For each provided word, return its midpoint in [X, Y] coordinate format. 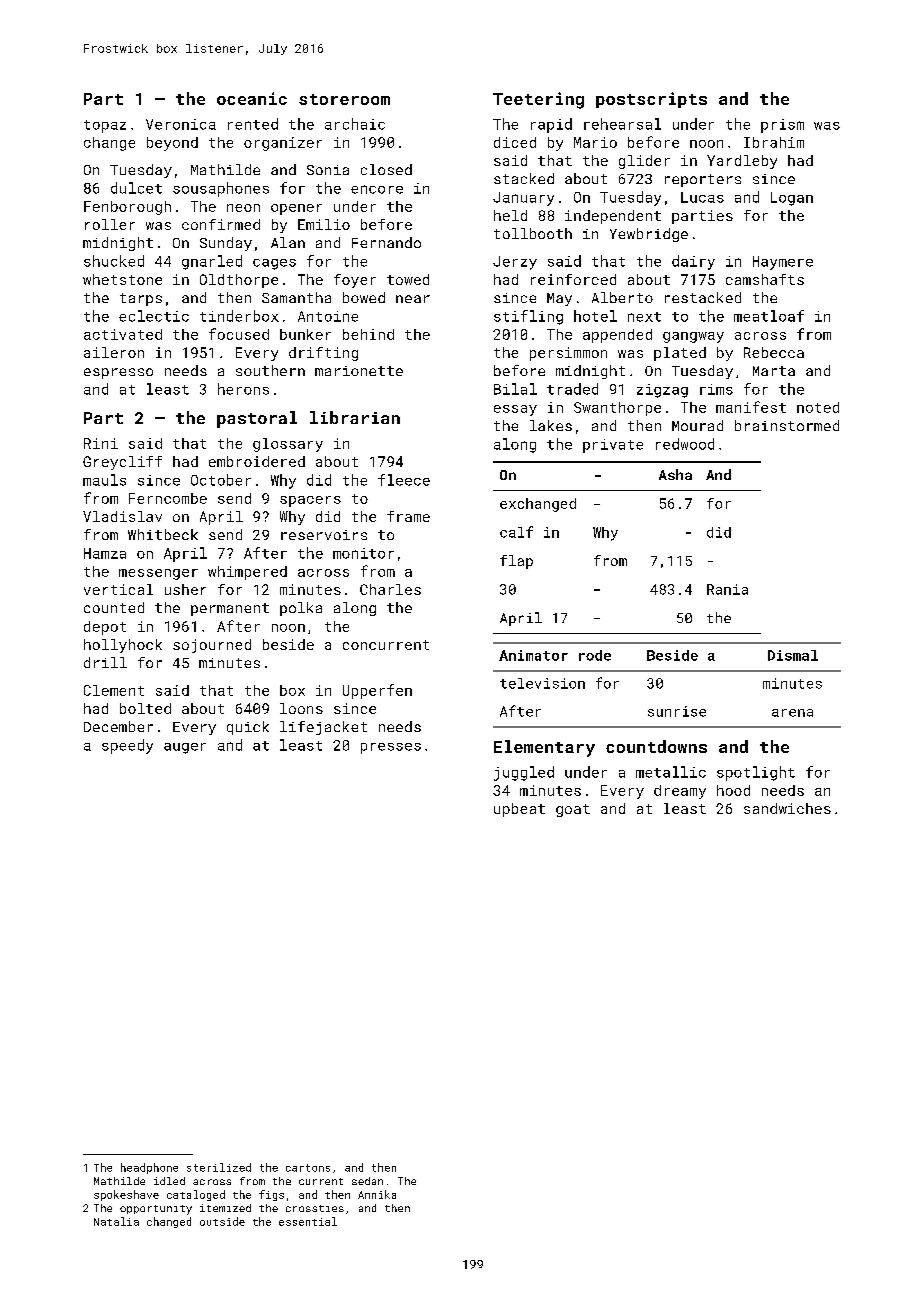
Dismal [793, 655]
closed [386, 169]
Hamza [105, 553]
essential [308, 1221]
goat [573, 810]
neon [243, 208]
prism [782, 126]
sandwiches [787, 808]
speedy [127, 746]
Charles [390, 589]
